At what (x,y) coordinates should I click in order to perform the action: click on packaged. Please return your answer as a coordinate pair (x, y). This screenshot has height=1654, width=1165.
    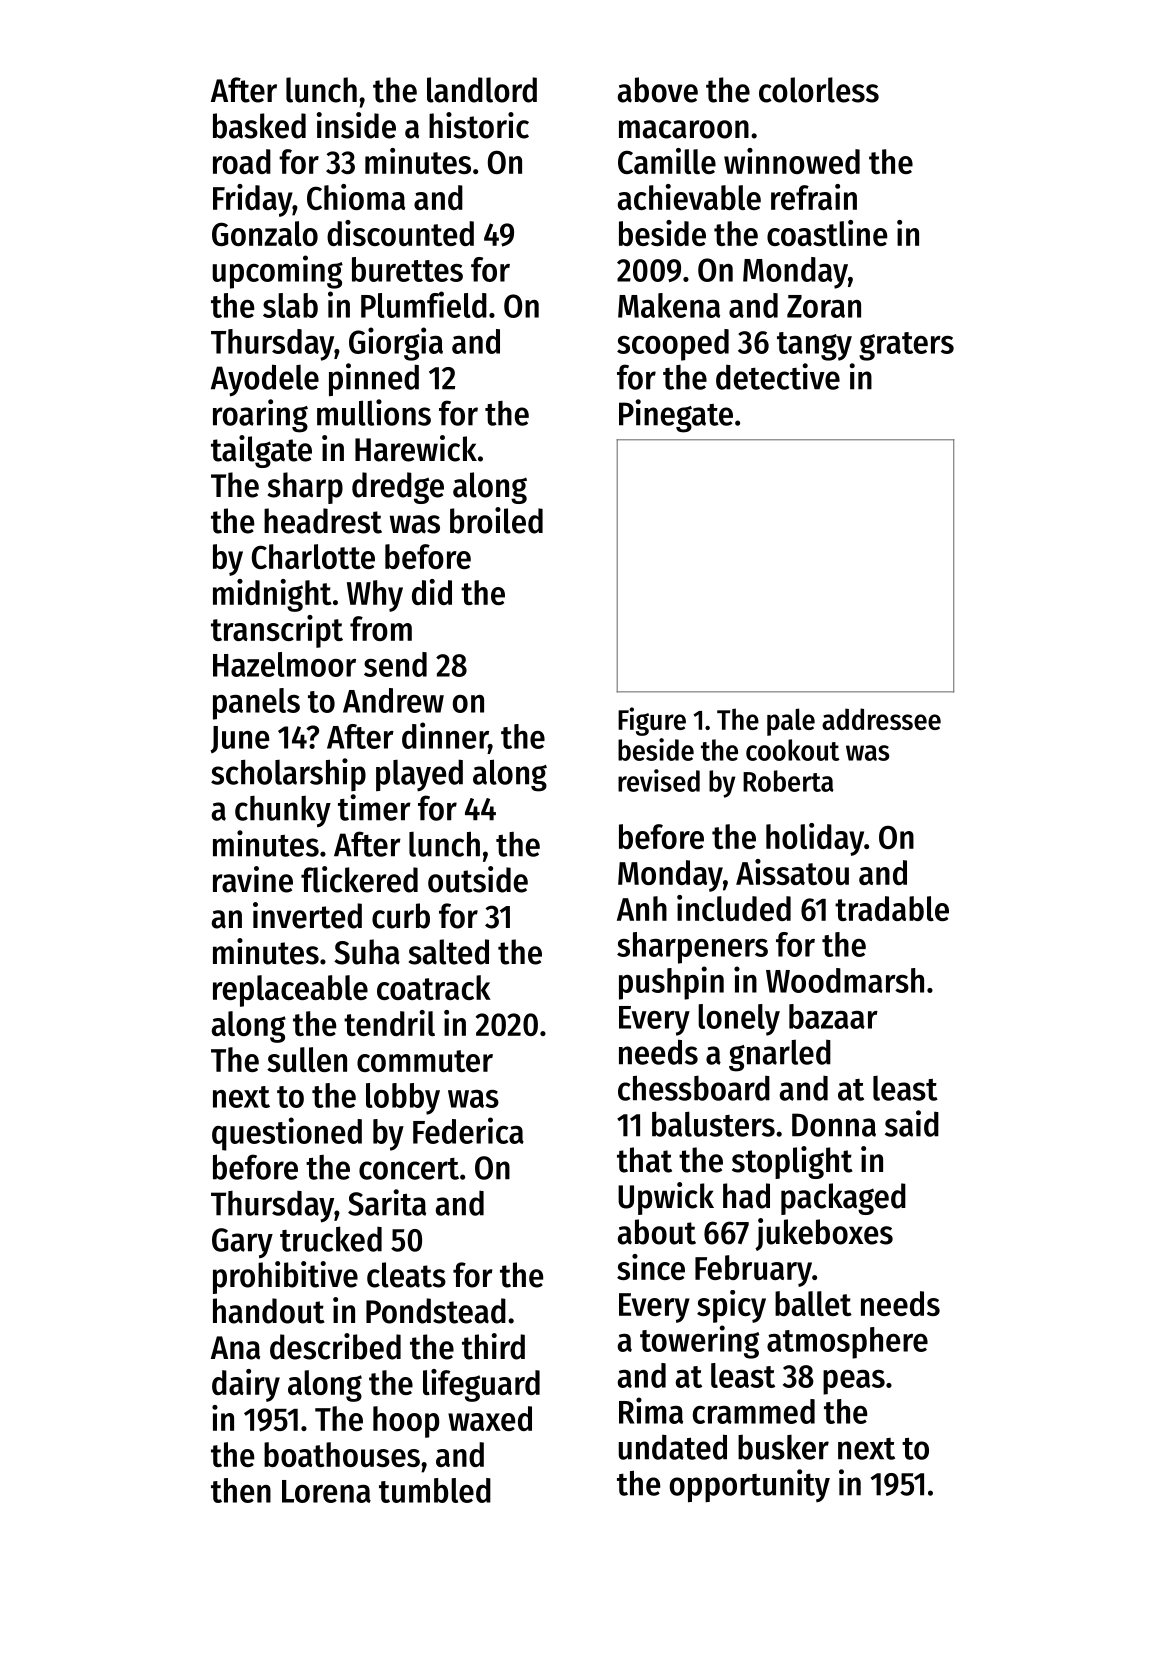
    Looking at the image, I should click on (843, 1199).
